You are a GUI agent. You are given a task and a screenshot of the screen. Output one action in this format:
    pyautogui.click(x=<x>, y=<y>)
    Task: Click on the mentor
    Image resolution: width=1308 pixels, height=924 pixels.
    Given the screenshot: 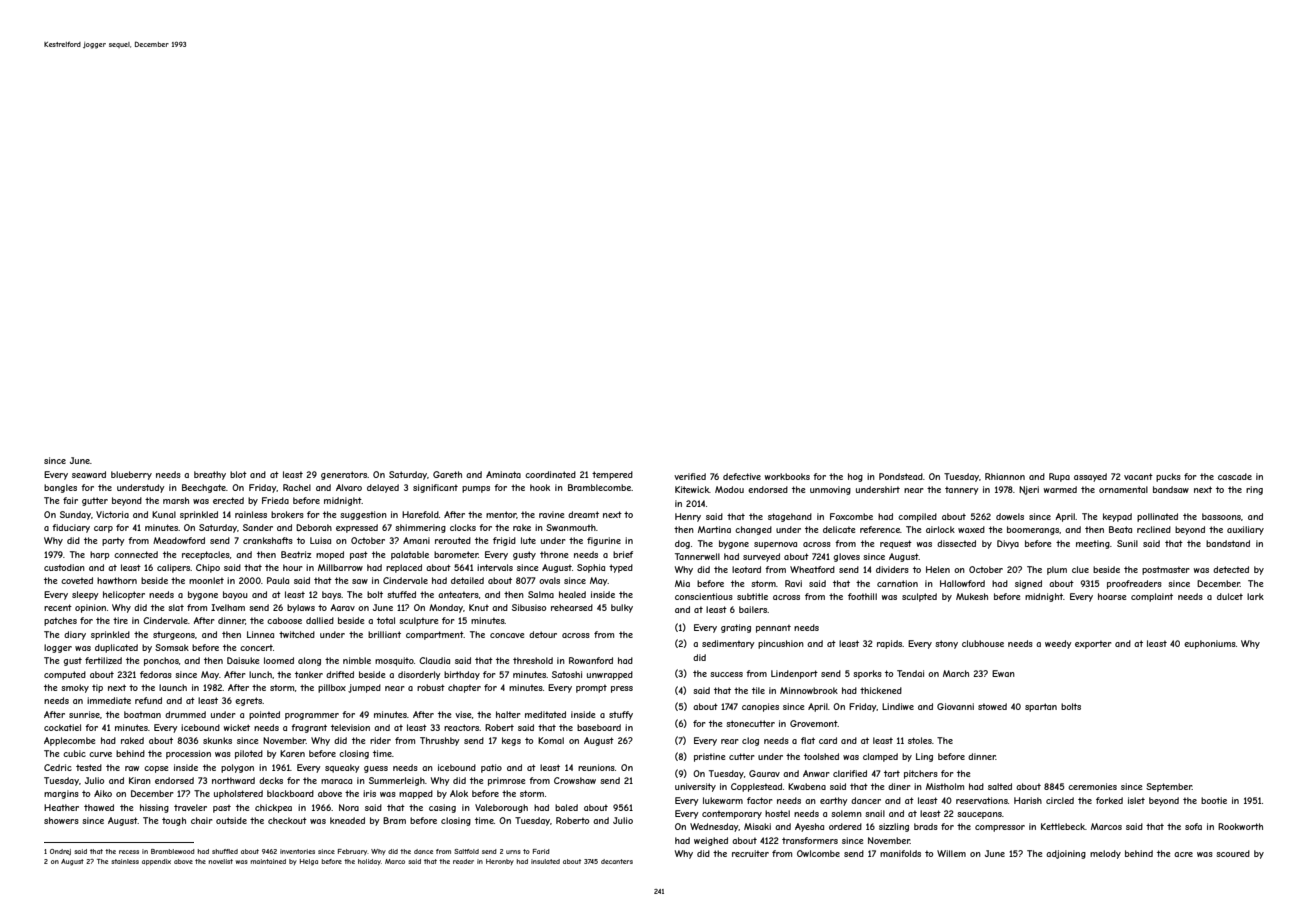 What is the action you would take?
    pyautogui.click(x=501, y=515)
